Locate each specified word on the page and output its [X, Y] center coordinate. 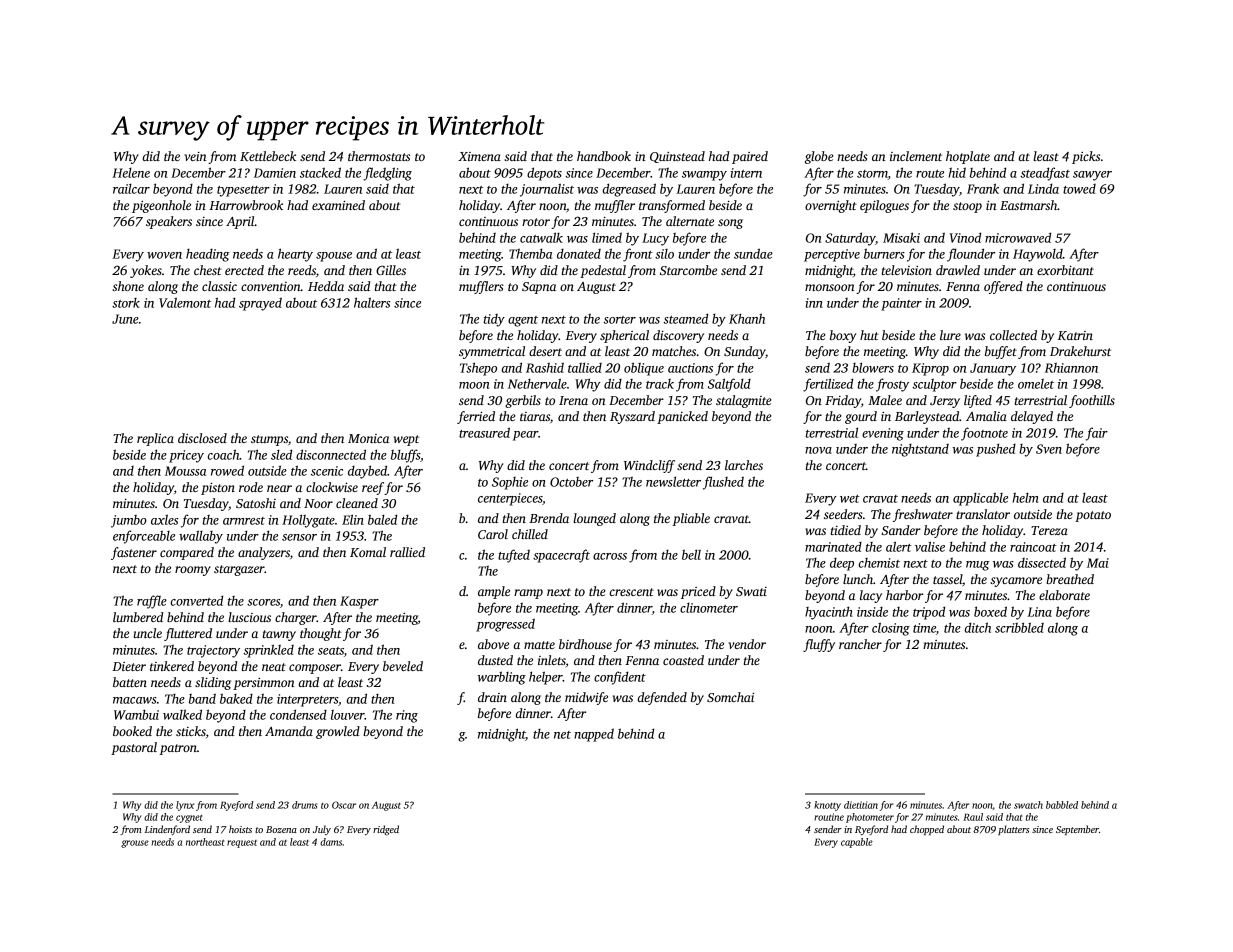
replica [155, 439]
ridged [386, 830]
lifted [978, 401]
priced [698, 592]
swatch [1028, 805]
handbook [604, 156]
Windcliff [649, 466]
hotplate [968, 157]
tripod [929, 613]
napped [594, 735]
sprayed [260, 304]
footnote [984, 434]
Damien [275, 173]
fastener [134, 553]
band [202, 698]
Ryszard [632, 417]
